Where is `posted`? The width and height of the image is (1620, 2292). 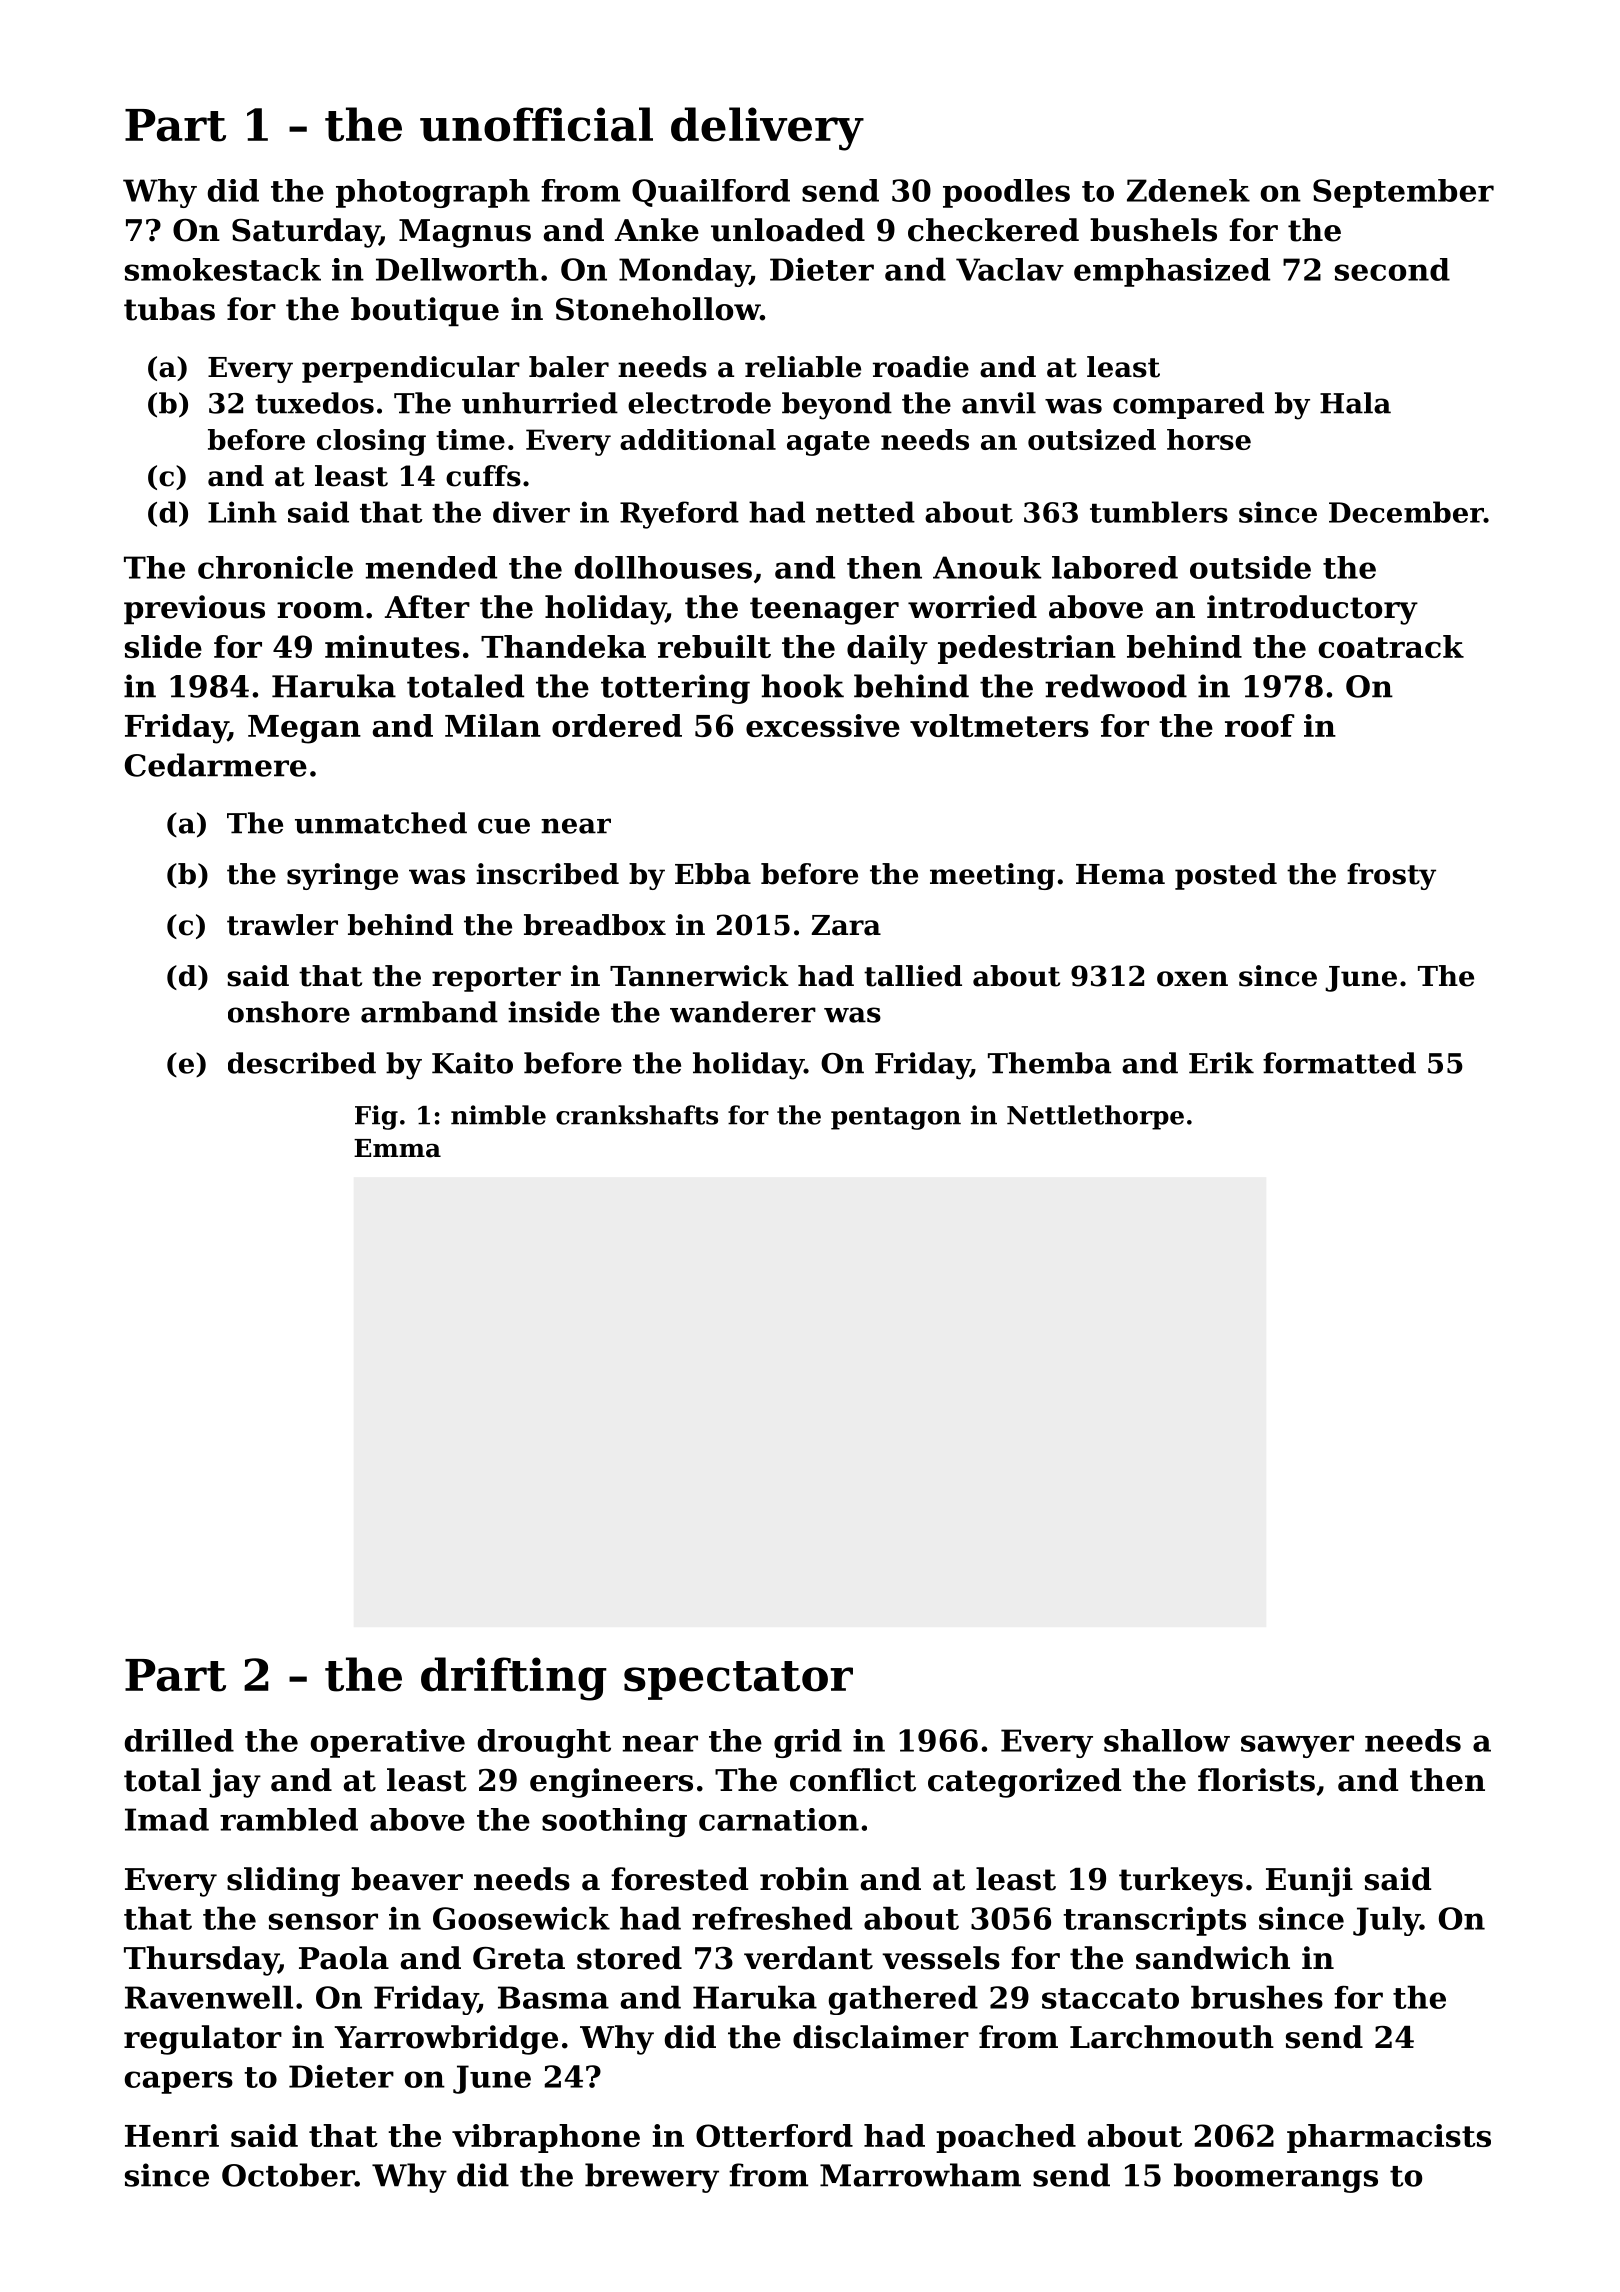 posted is located at coordinates (1226, 876).
